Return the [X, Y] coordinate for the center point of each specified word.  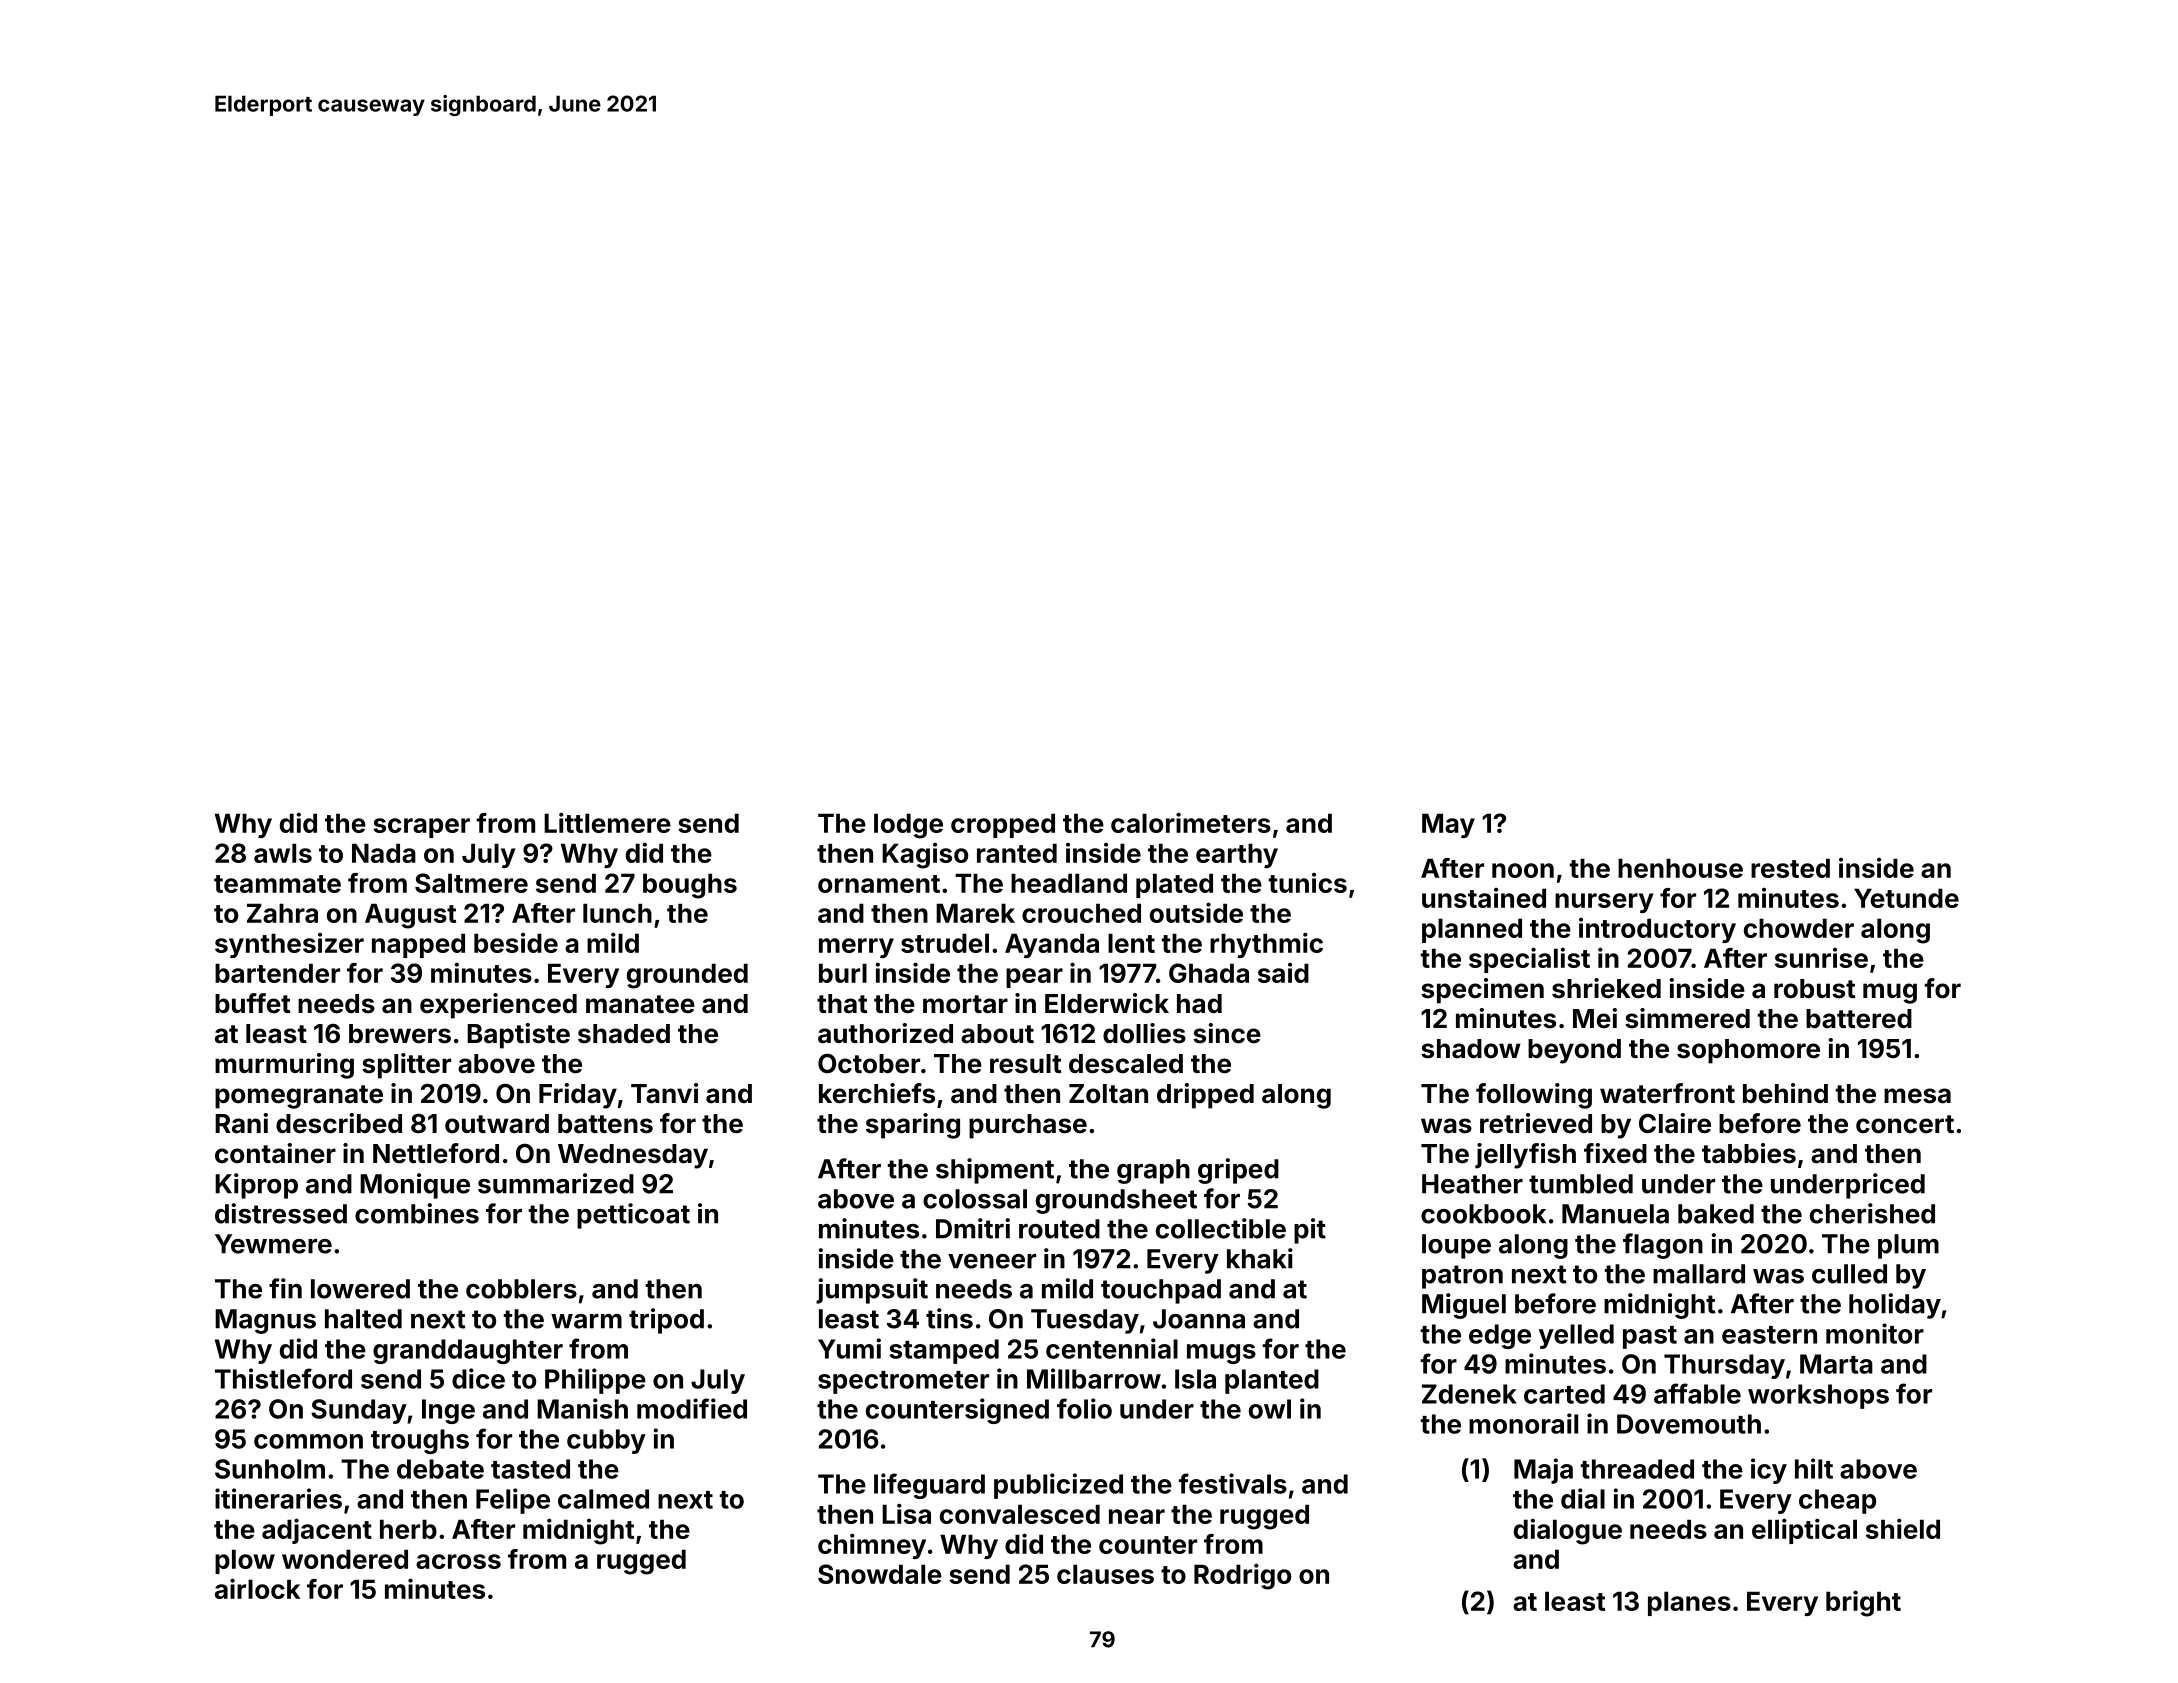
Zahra [282, 913]
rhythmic [1266, 945]
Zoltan [1108, 1094]
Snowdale [880, 1574]
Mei [1595, 1018]
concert [1905, 1124]
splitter [406, 1066]
